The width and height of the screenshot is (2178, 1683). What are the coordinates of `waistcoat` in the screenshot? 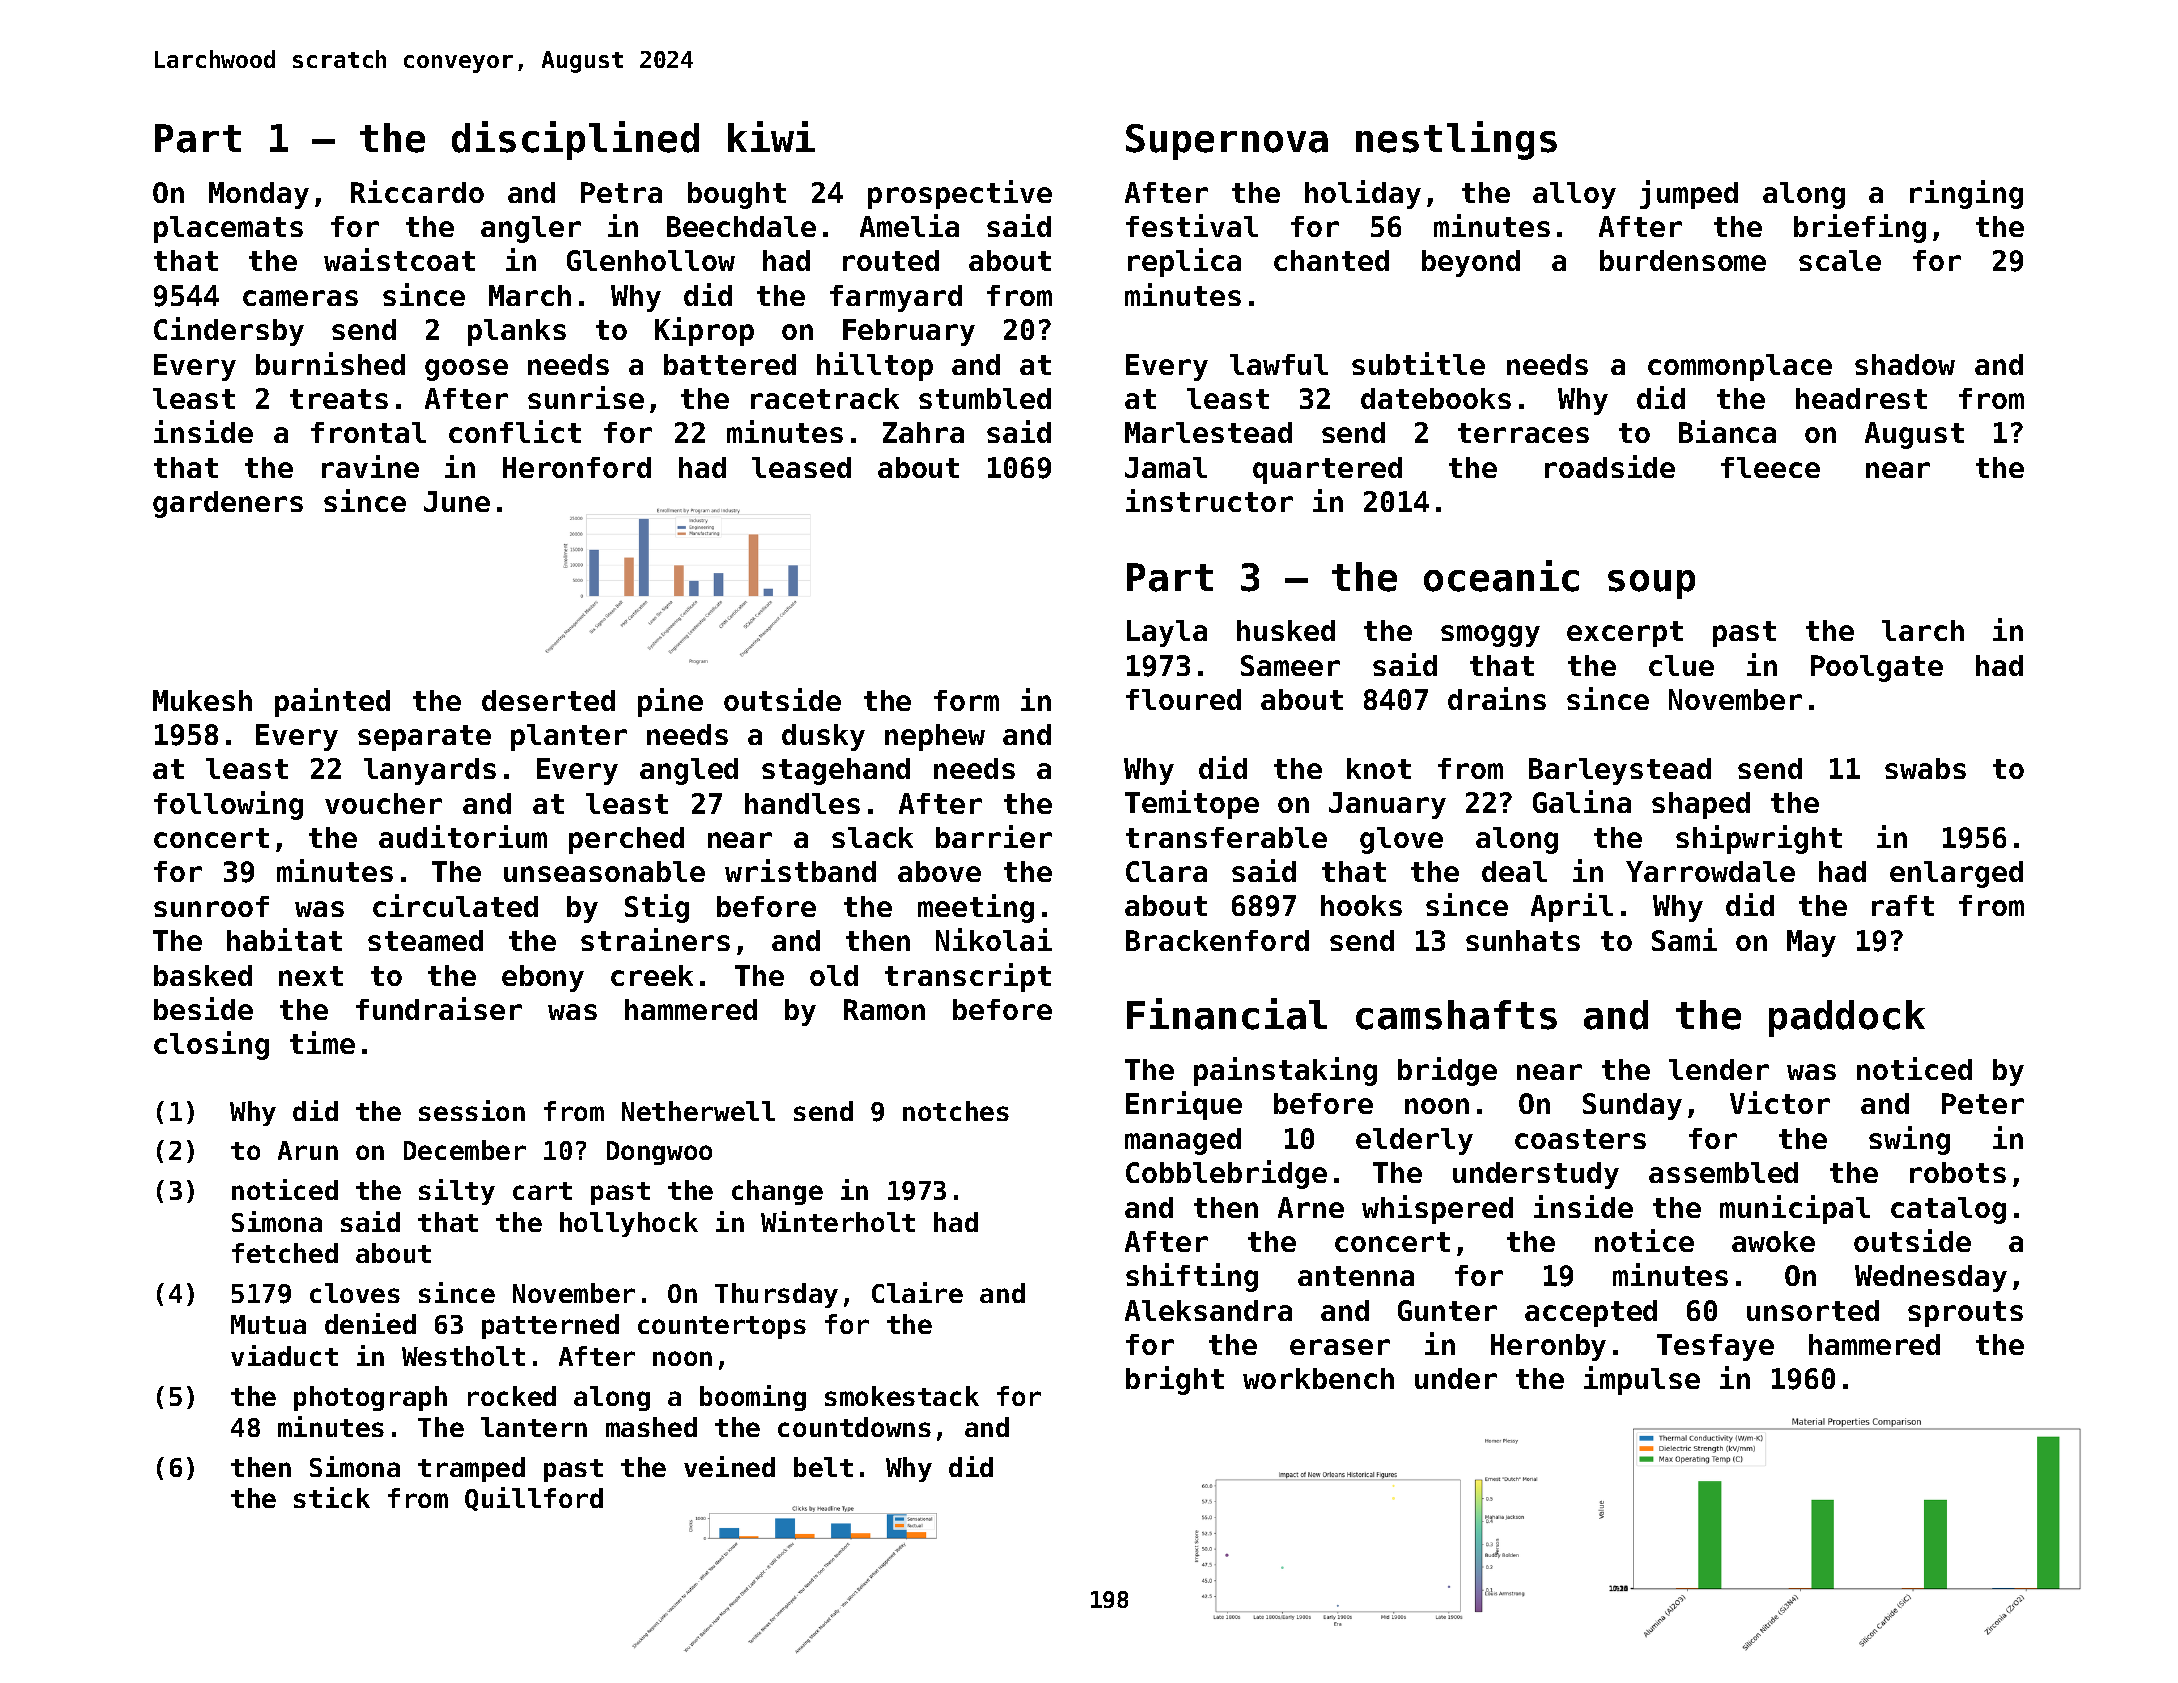 It's located at (399, 259).
